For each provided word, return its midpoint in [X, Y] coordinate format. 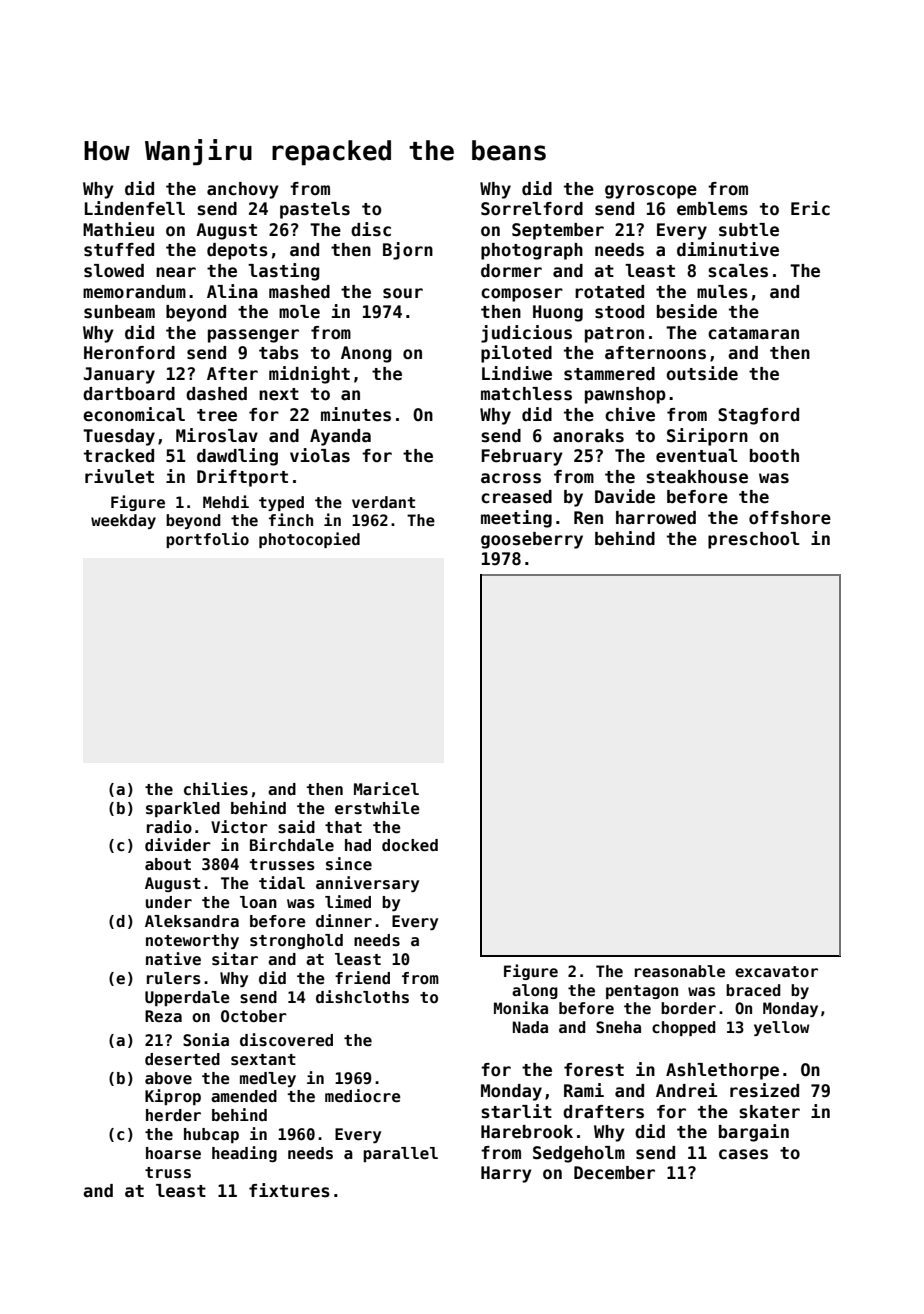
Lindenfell [135, 208]
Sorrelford [532, 209]
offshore [790, 518]
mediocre [363, 1096]
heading [244, 1154]
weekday [123, 521]
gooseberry [532, 540]
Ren [588, 518]
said [296, 826]
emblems [712, 209]
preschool [754, 540]
